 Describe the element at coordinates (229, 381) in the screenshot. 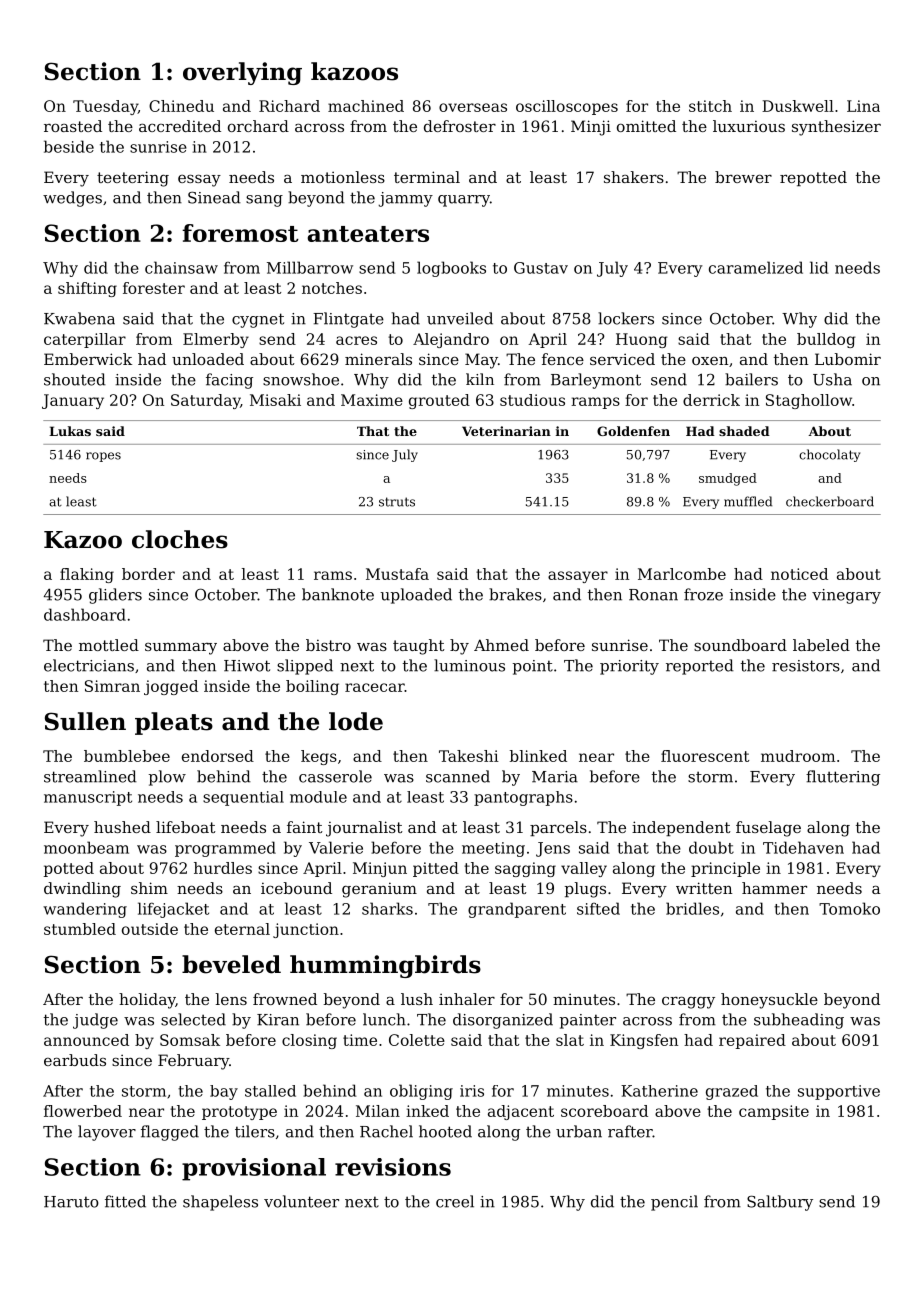

I see `facing` at that location.
